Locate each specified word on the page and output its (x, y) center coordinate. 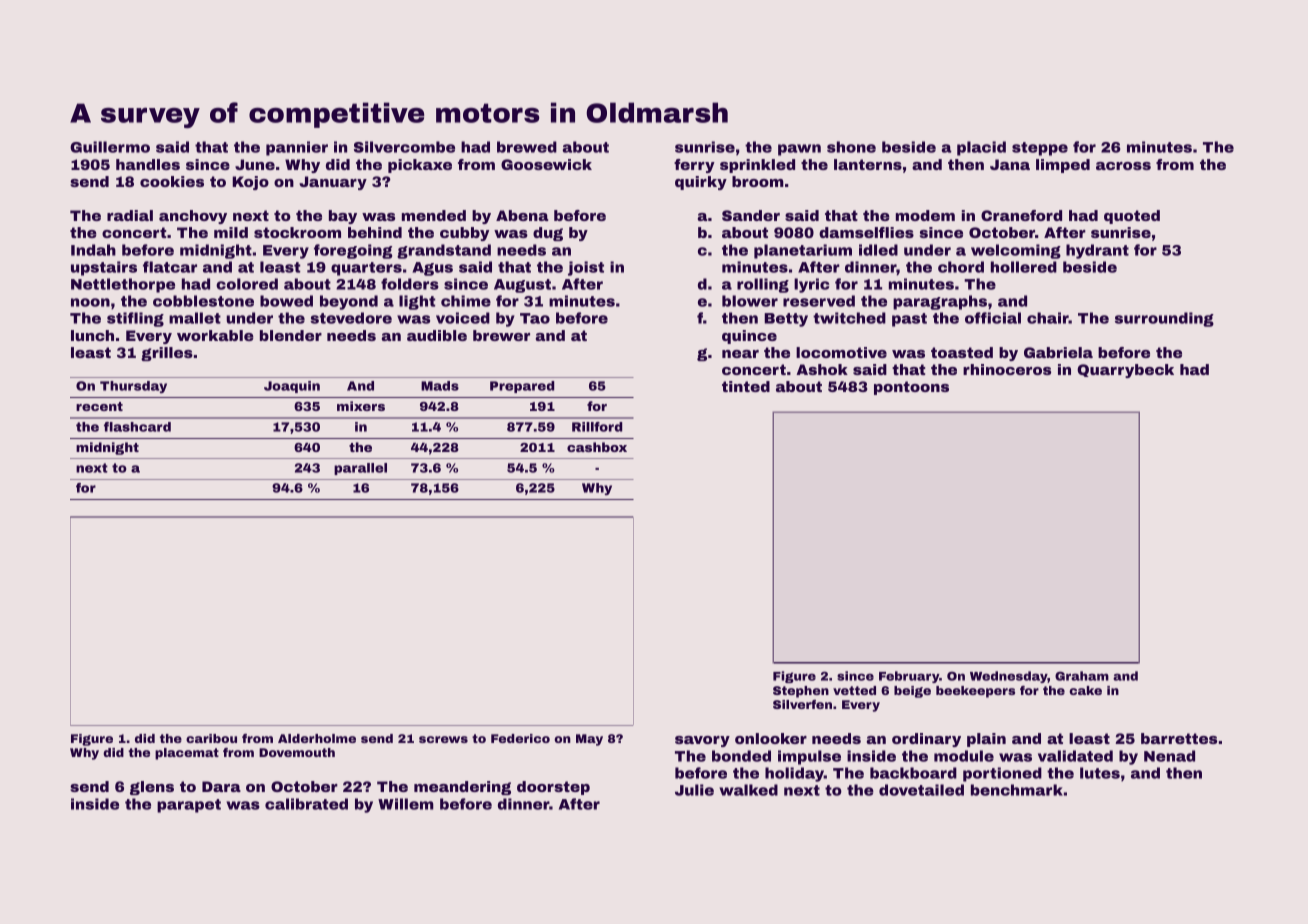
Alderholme (317, 738)
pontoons (911, 388)
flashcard (137, 427)
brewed (527, 147)
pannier (297, 148)
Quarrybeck (1125, 371)
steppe (1040, 149)
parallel (360, 469)
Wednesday (1009, 677)
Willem (406, 804)
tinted (746, 386)
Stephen (801, 692)
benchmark (1017, 790)
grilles (167, 354)
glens (152, 788)
